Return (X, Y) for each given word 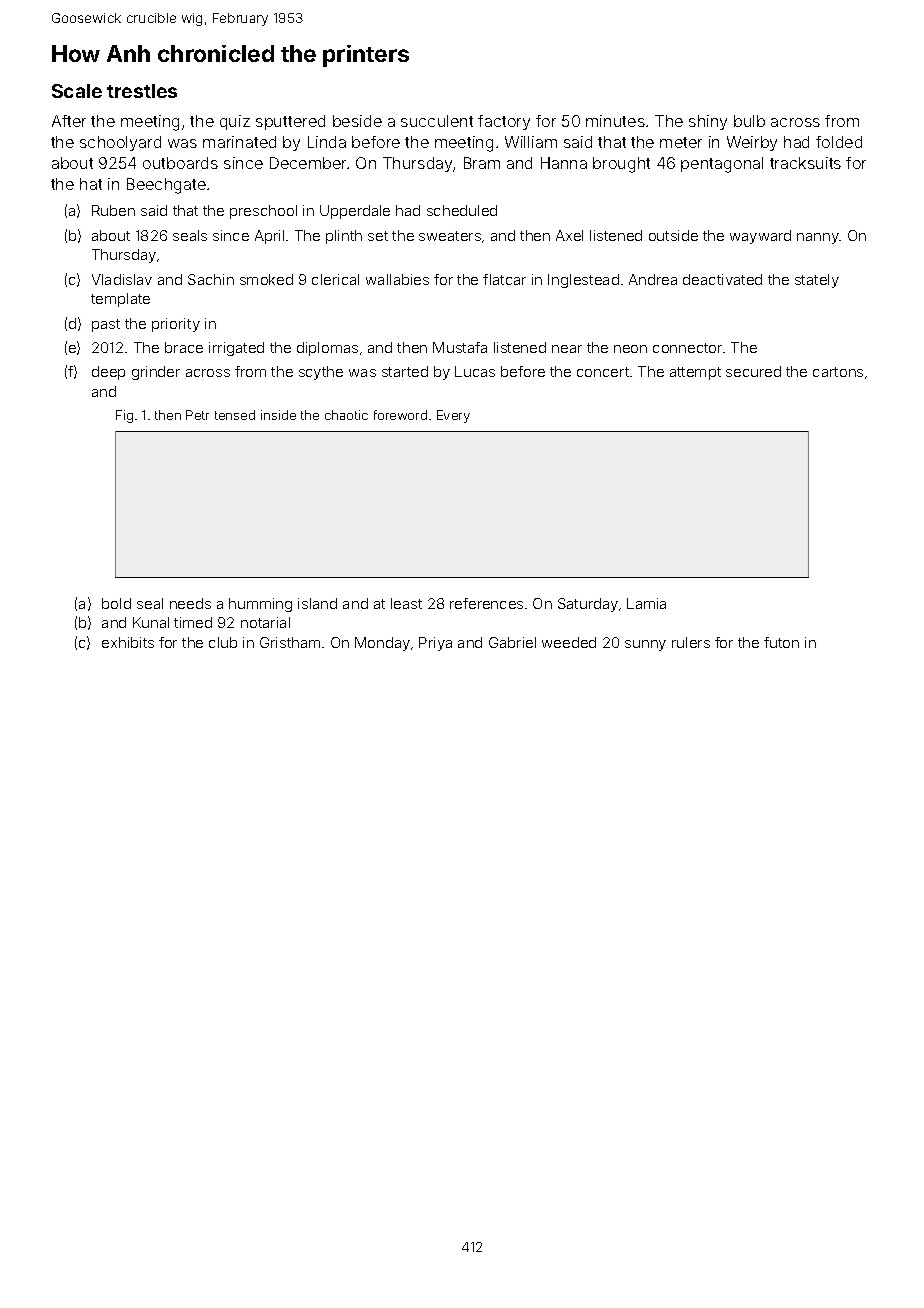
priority (176, 325)
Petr (197, 415)
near (567, 349)
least (406, 603)
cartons (838, 372)
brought (621, 165)
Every (453, 416)
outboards (180, 163)
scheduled (462, 210)
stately (817, 281)
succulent (437, 121)
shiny (708, 122)
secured (753, 371)
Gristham (290, 642)
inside (278, 415)
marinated (239, 142)
